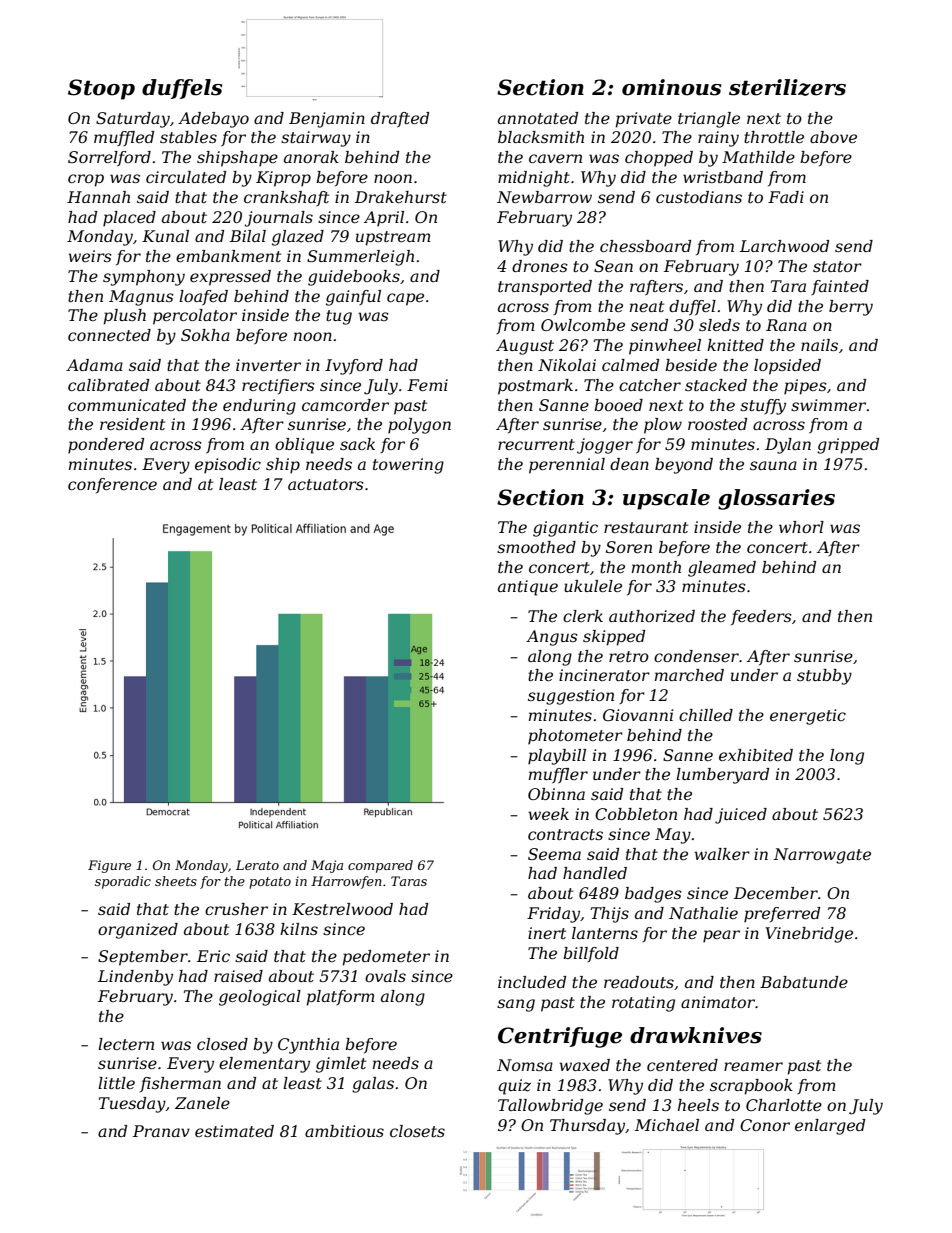 The height and width of the screenshot is (1233, 952). I want to click on sporadic, so click(123, 882).
